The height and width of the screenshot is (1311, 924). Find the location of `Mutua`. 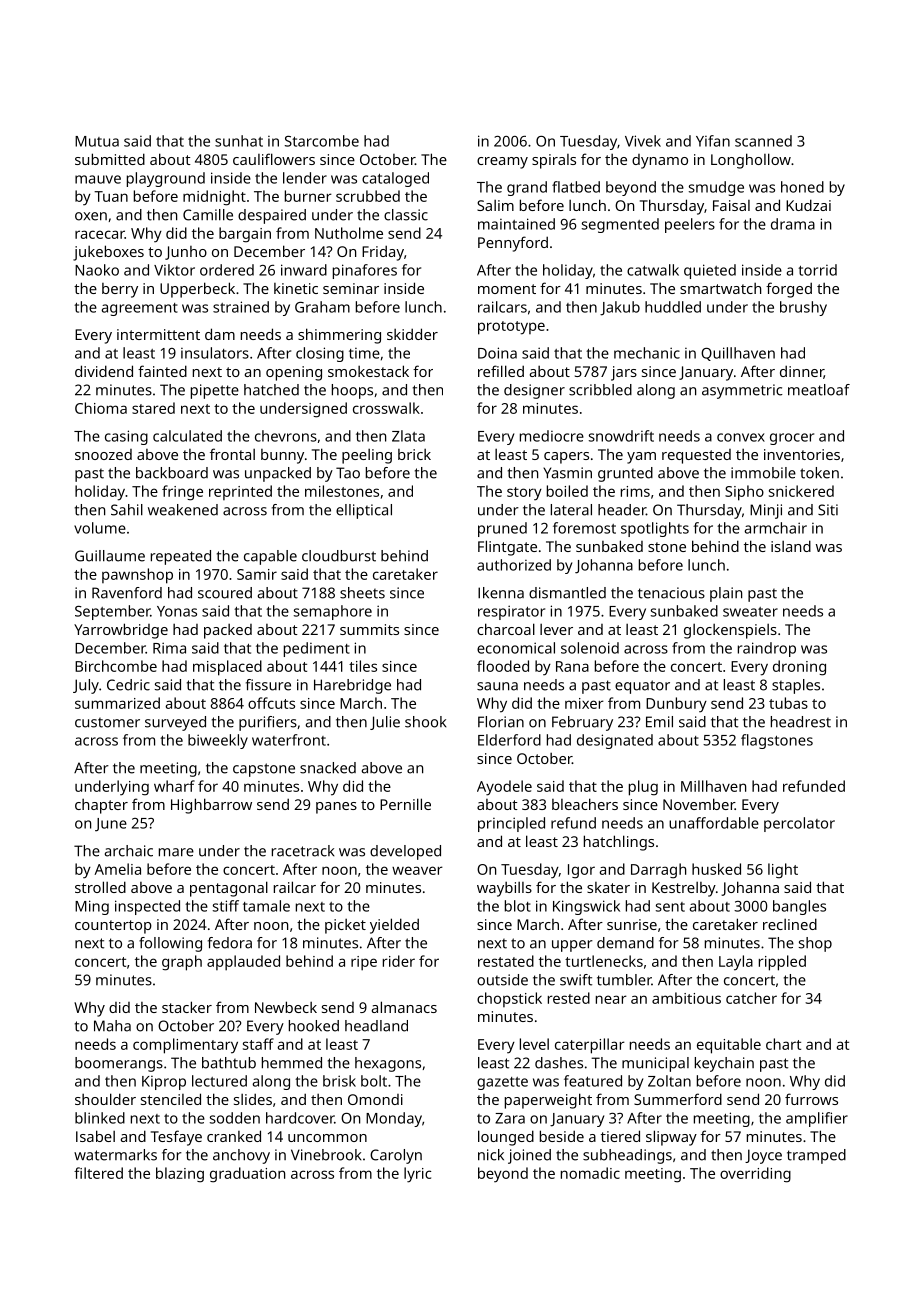

Mutua is located at coordinates (97, 141).
